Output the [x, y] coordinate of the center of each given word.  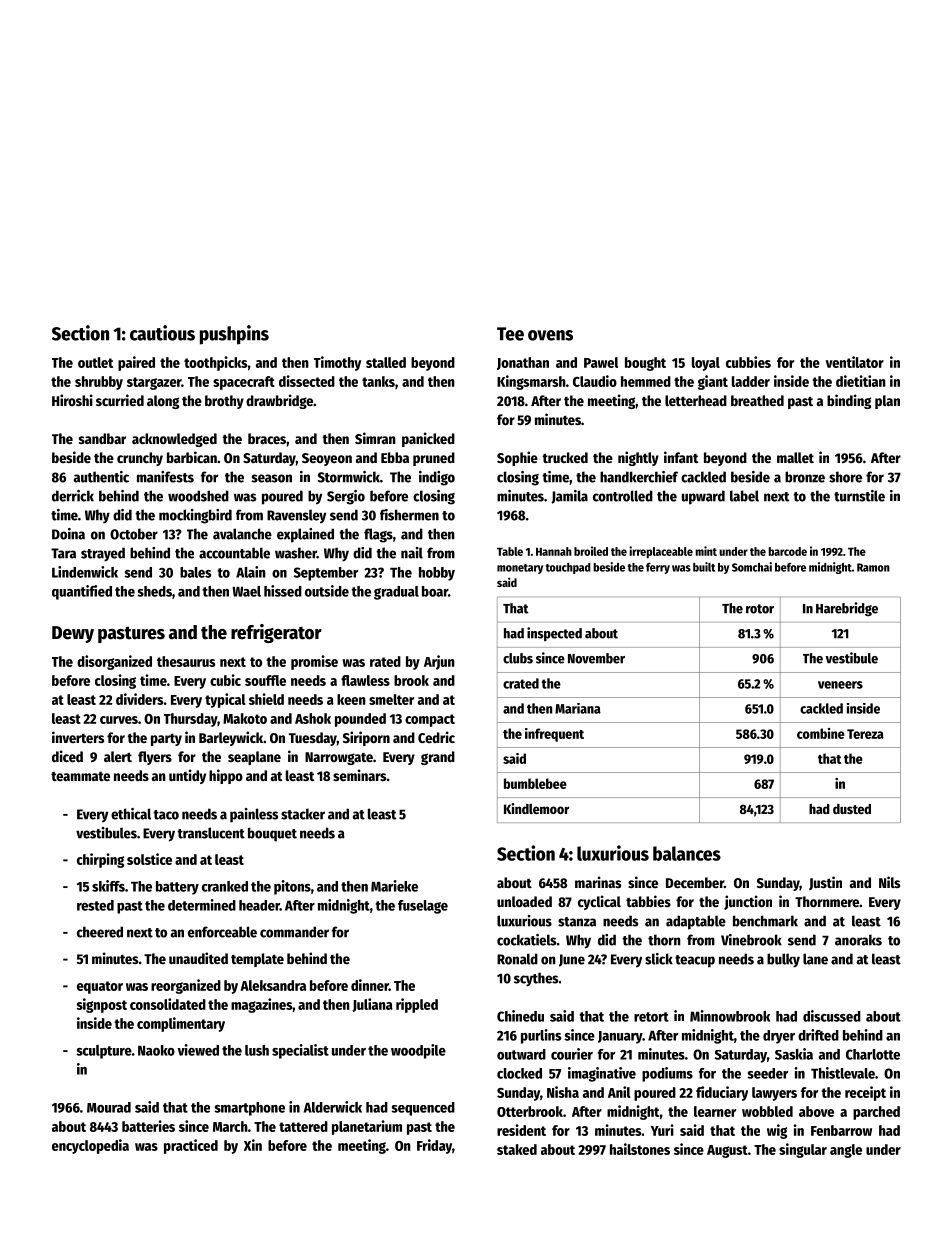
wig [777, 1131]
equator [100, 987]
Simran [375, 438]
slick [659, 959]
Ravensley [296, 516]
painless [254, 815]
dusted [852, 809]
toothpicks [215, 363]
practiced [191, 1146]
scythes [536, 979]
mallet [795, 457]
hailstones [640, 1149]
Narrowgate [339, 758]
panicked [428, 439]
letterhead [696, 400]
